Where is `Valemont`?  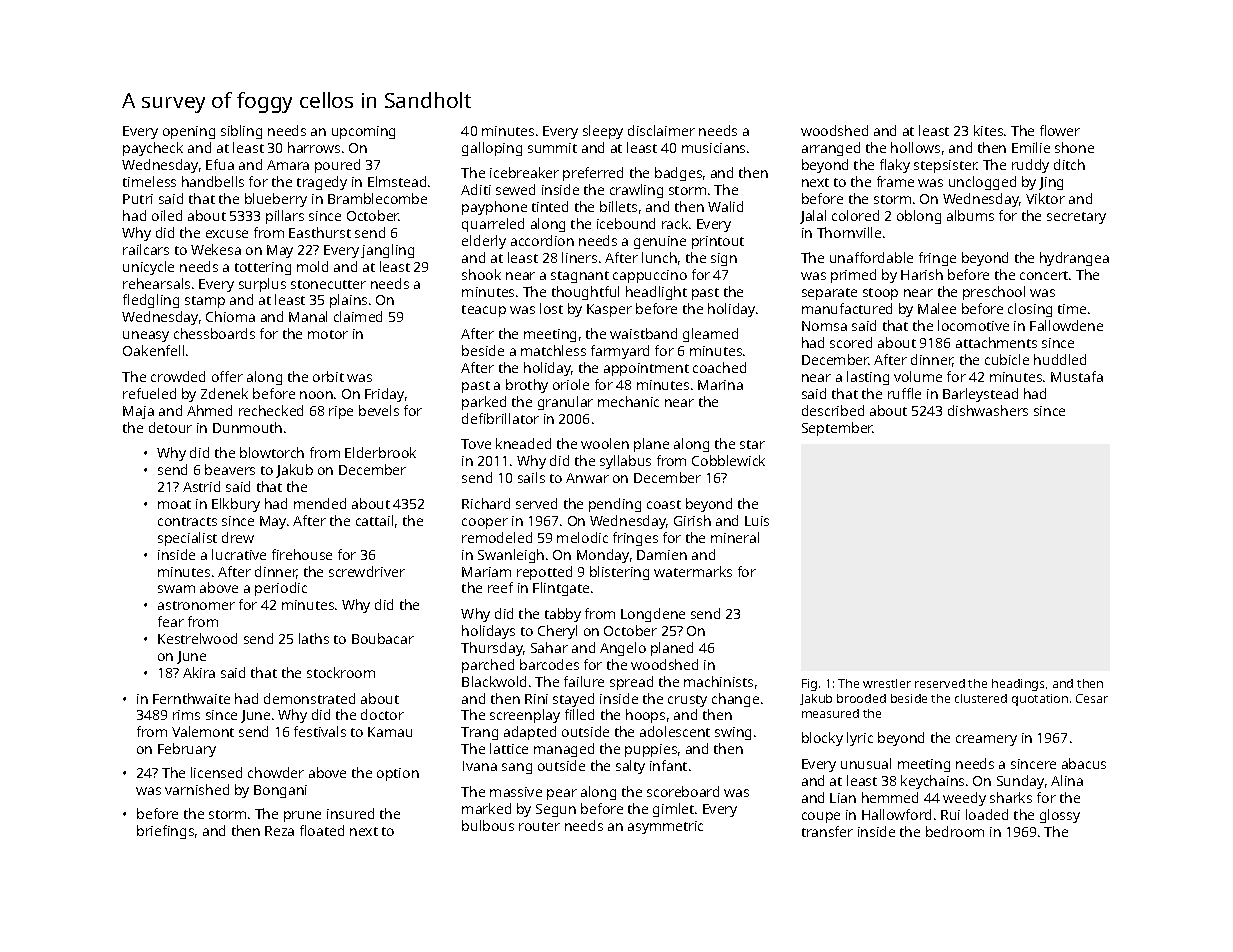 Valemont is located at coordinates (203, 731).
